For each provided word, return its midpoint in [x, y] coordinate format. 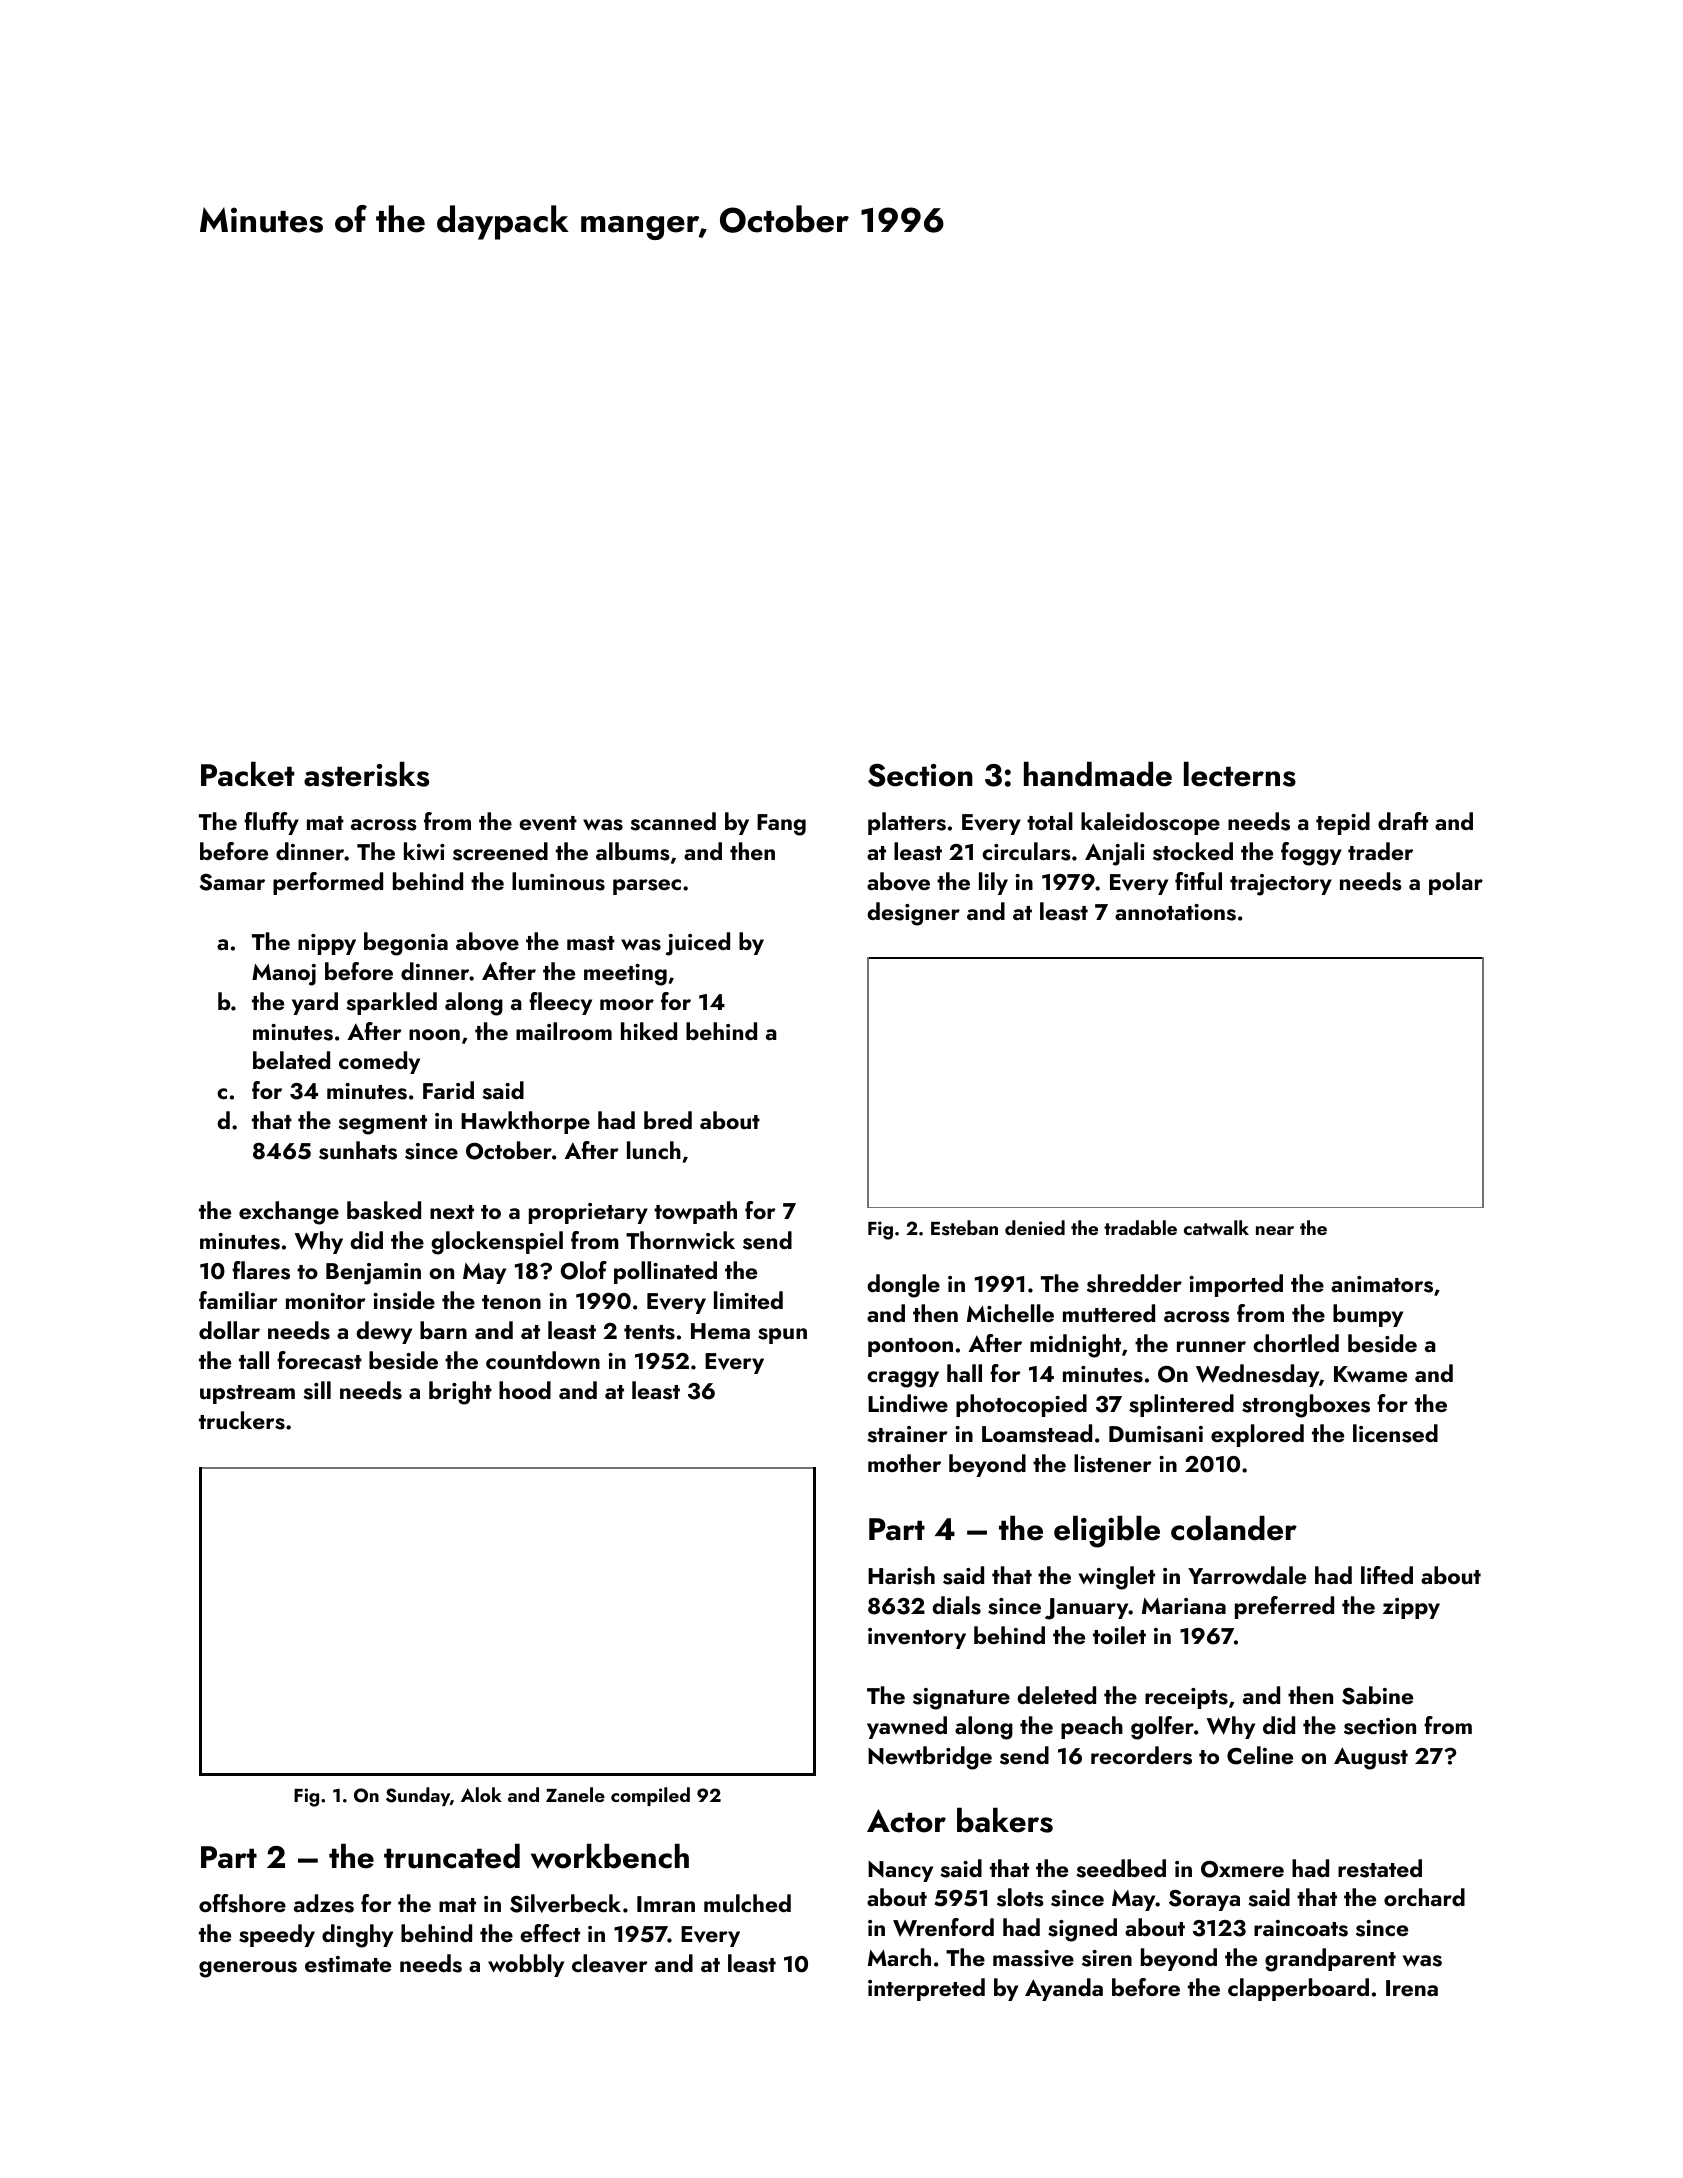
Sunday [418, 1796]
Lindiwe [908, 1403]
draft [1403, 821]
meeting [625, 975]
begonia [406, 944]
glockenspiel [497, 1243]
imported [1236, 1285]
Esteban [964, 1228]
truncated [452, 1856]
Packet [247, 774]
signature [961, 1699]
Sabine [1377, 1695]
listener [1113, 1463]
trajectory [1281, 885]
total [1050, 821]
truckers [242, 1420]
